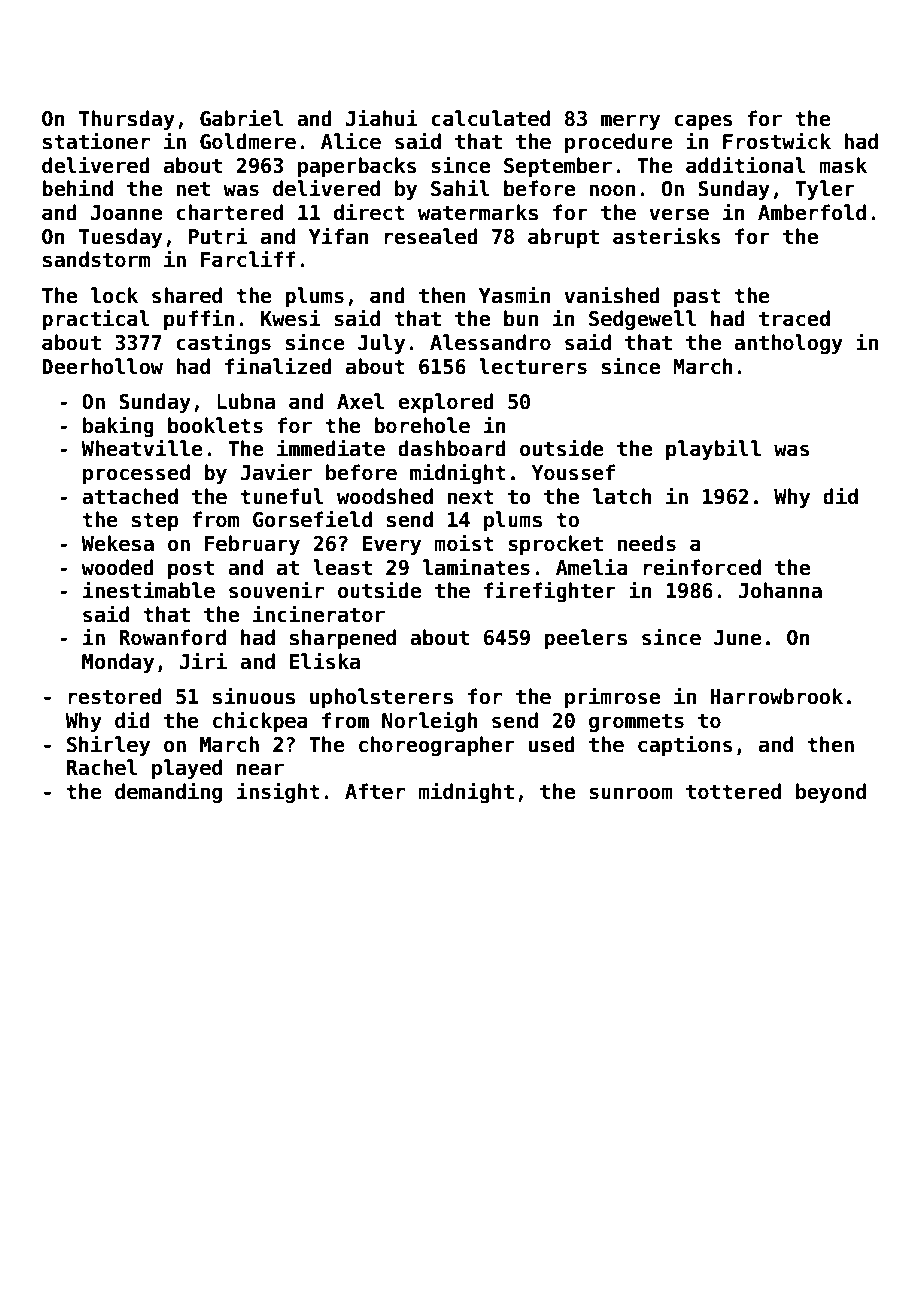 The width and height of the image is (924, 1308). I want to click on Thursday, so click(127, 120).
